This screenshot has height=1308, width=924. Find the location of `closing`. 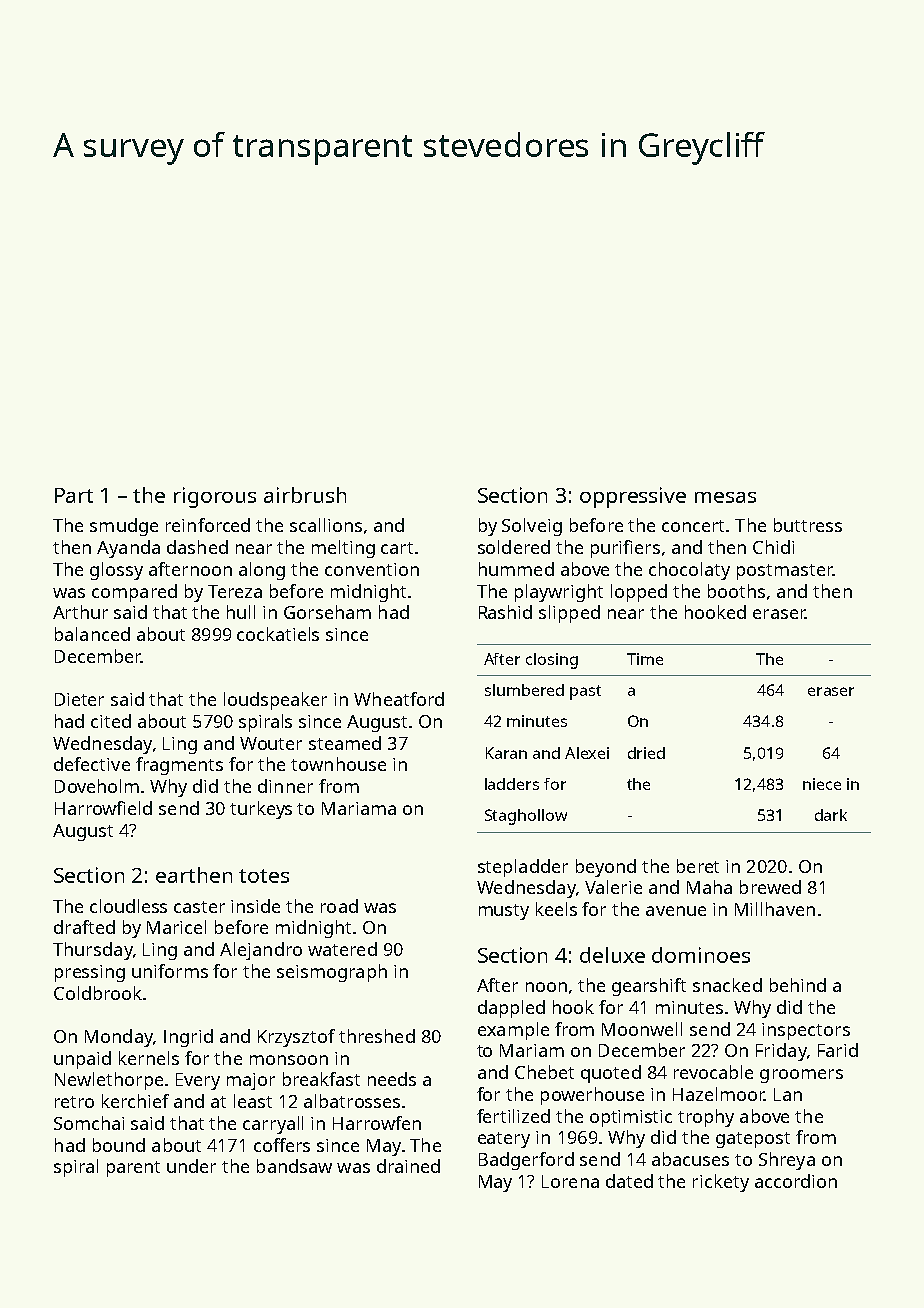

closing is located at coordinates (552, 661).
